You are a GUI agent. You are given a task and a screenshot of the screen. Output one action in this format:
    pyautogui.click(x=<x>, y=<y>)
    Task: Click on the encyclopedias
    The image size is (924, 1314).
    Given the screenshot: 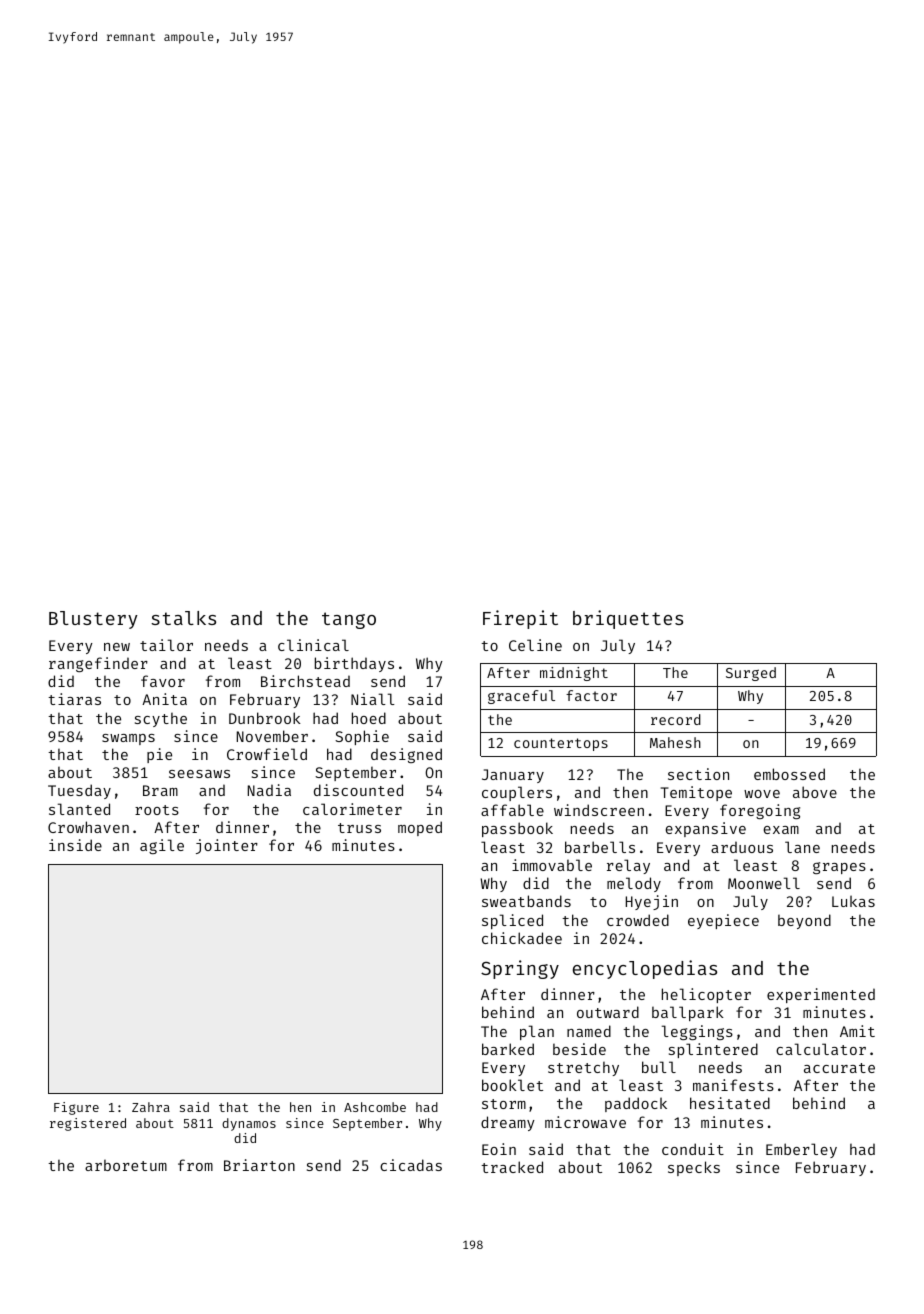 What is the action you would take?
    pyautogui.click(x=645, y=969)
